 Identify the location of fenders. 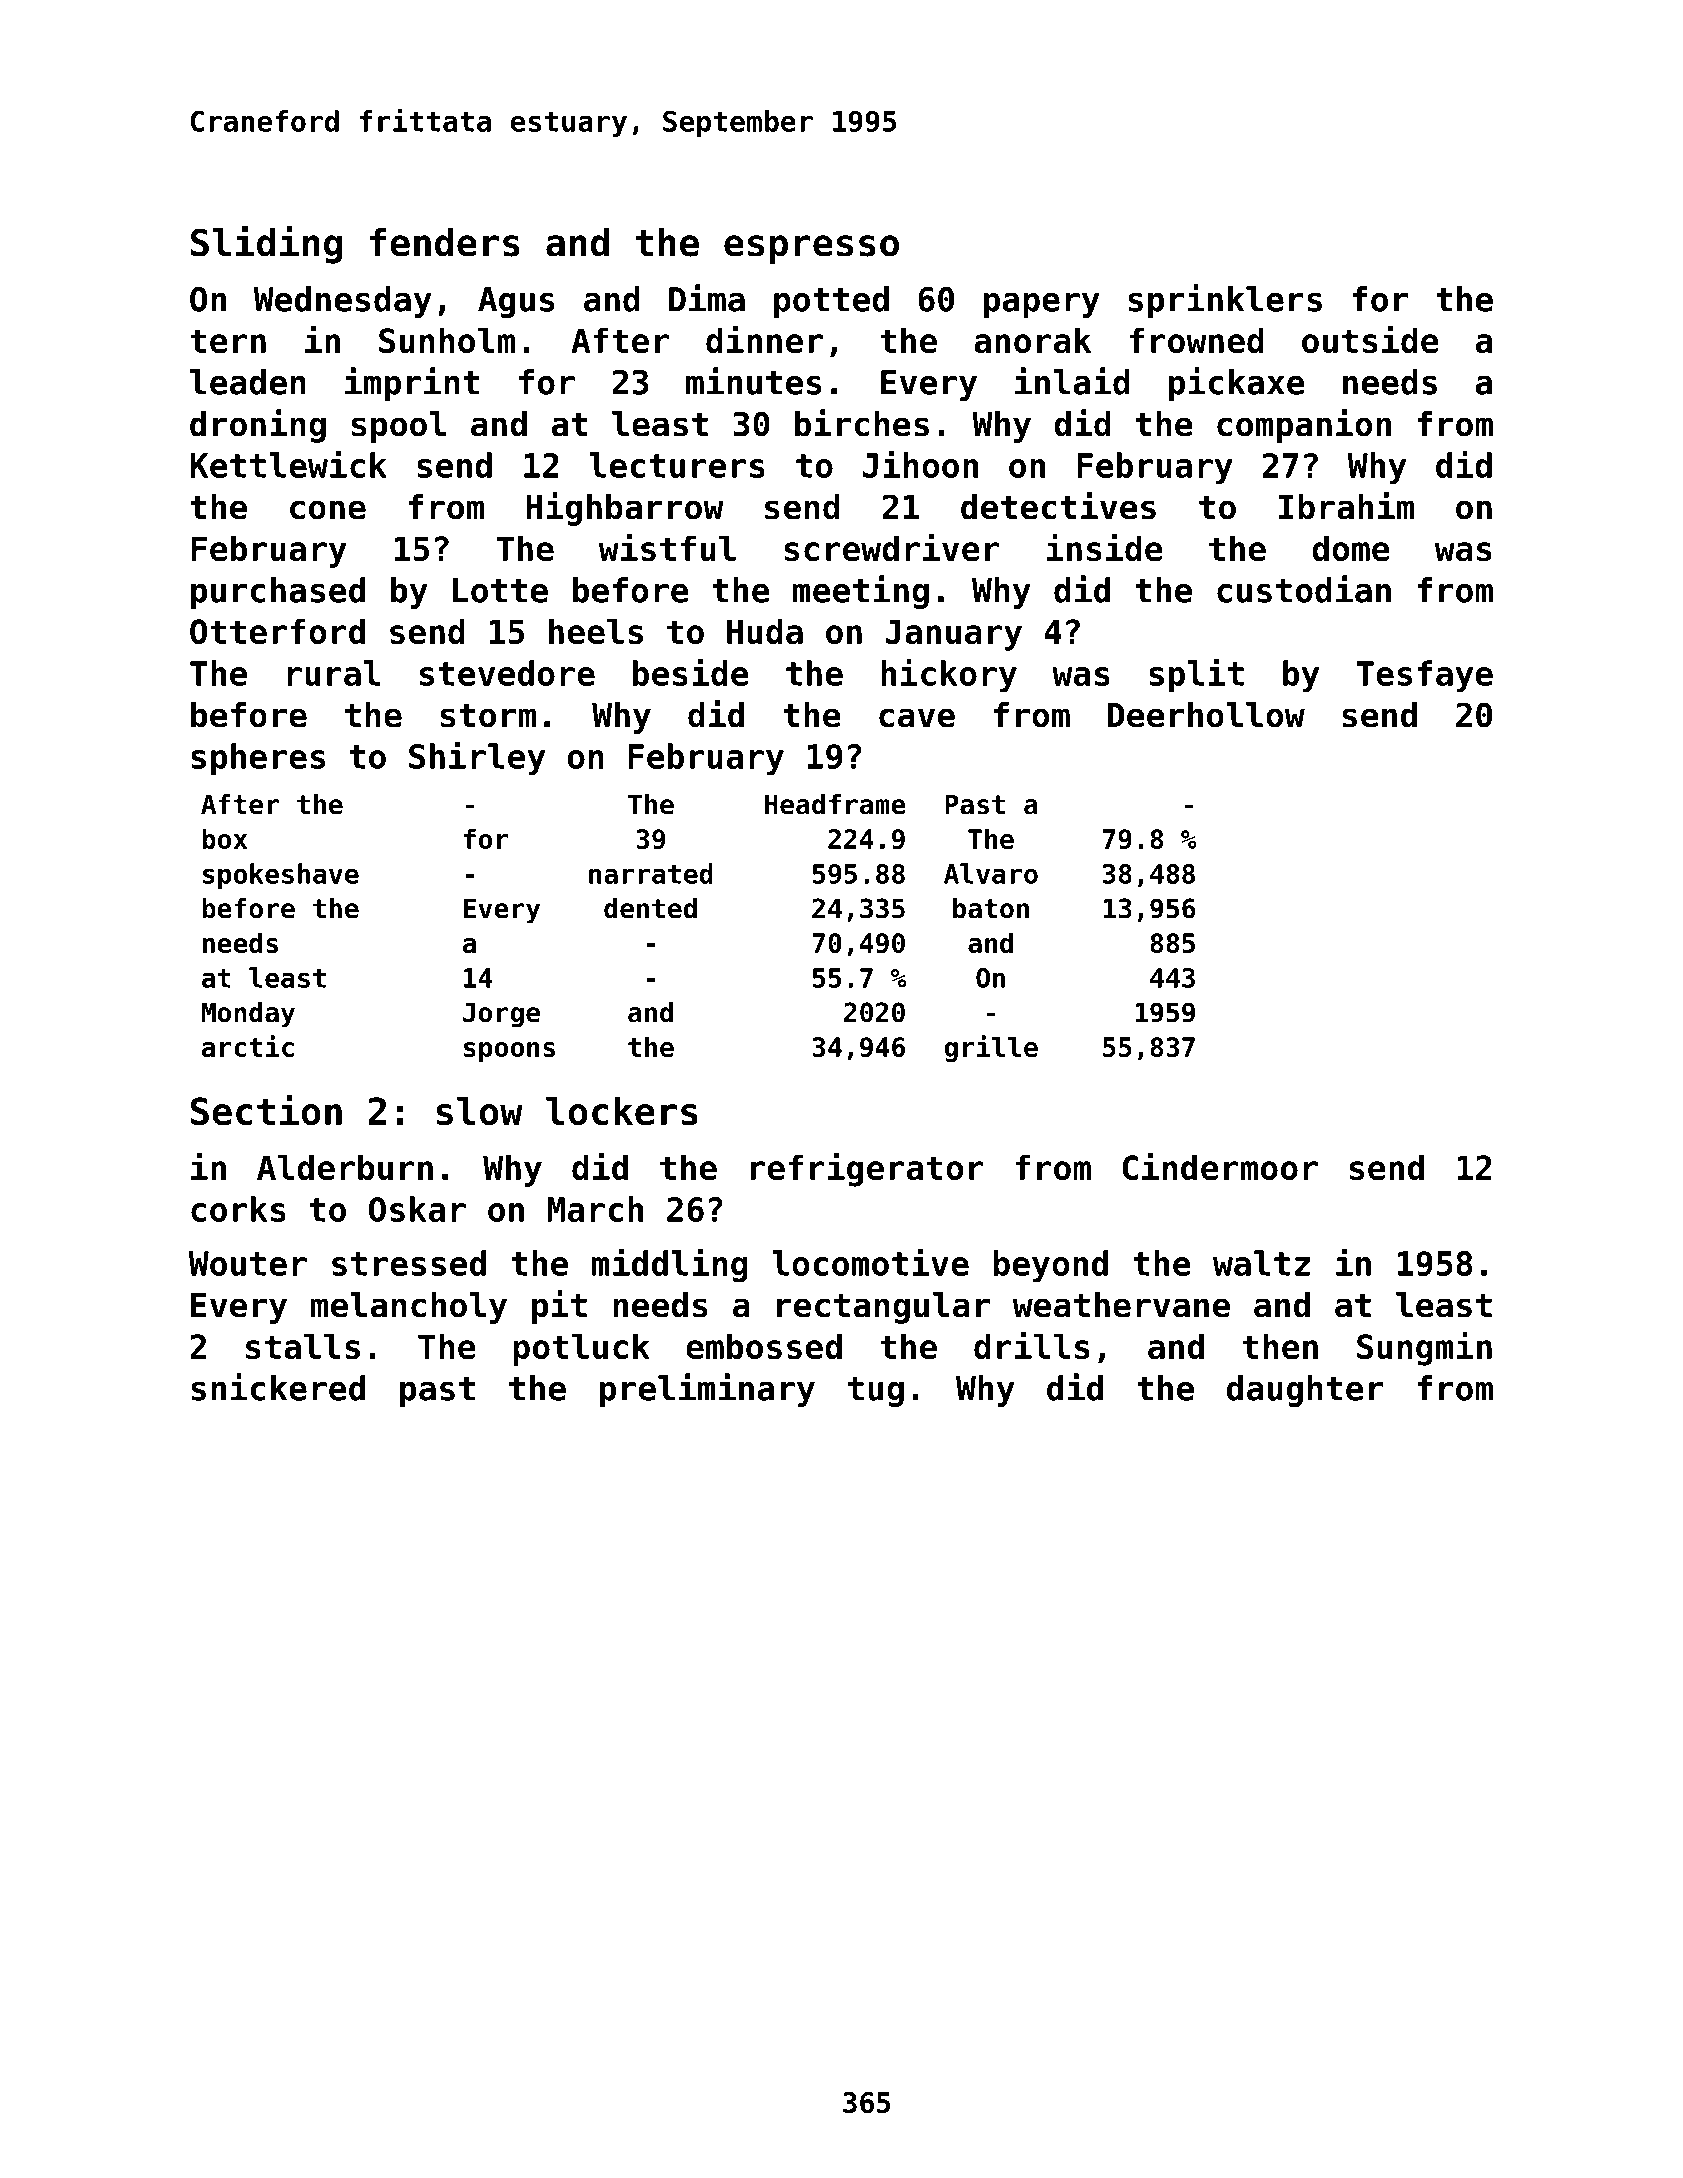
(445, 242).
